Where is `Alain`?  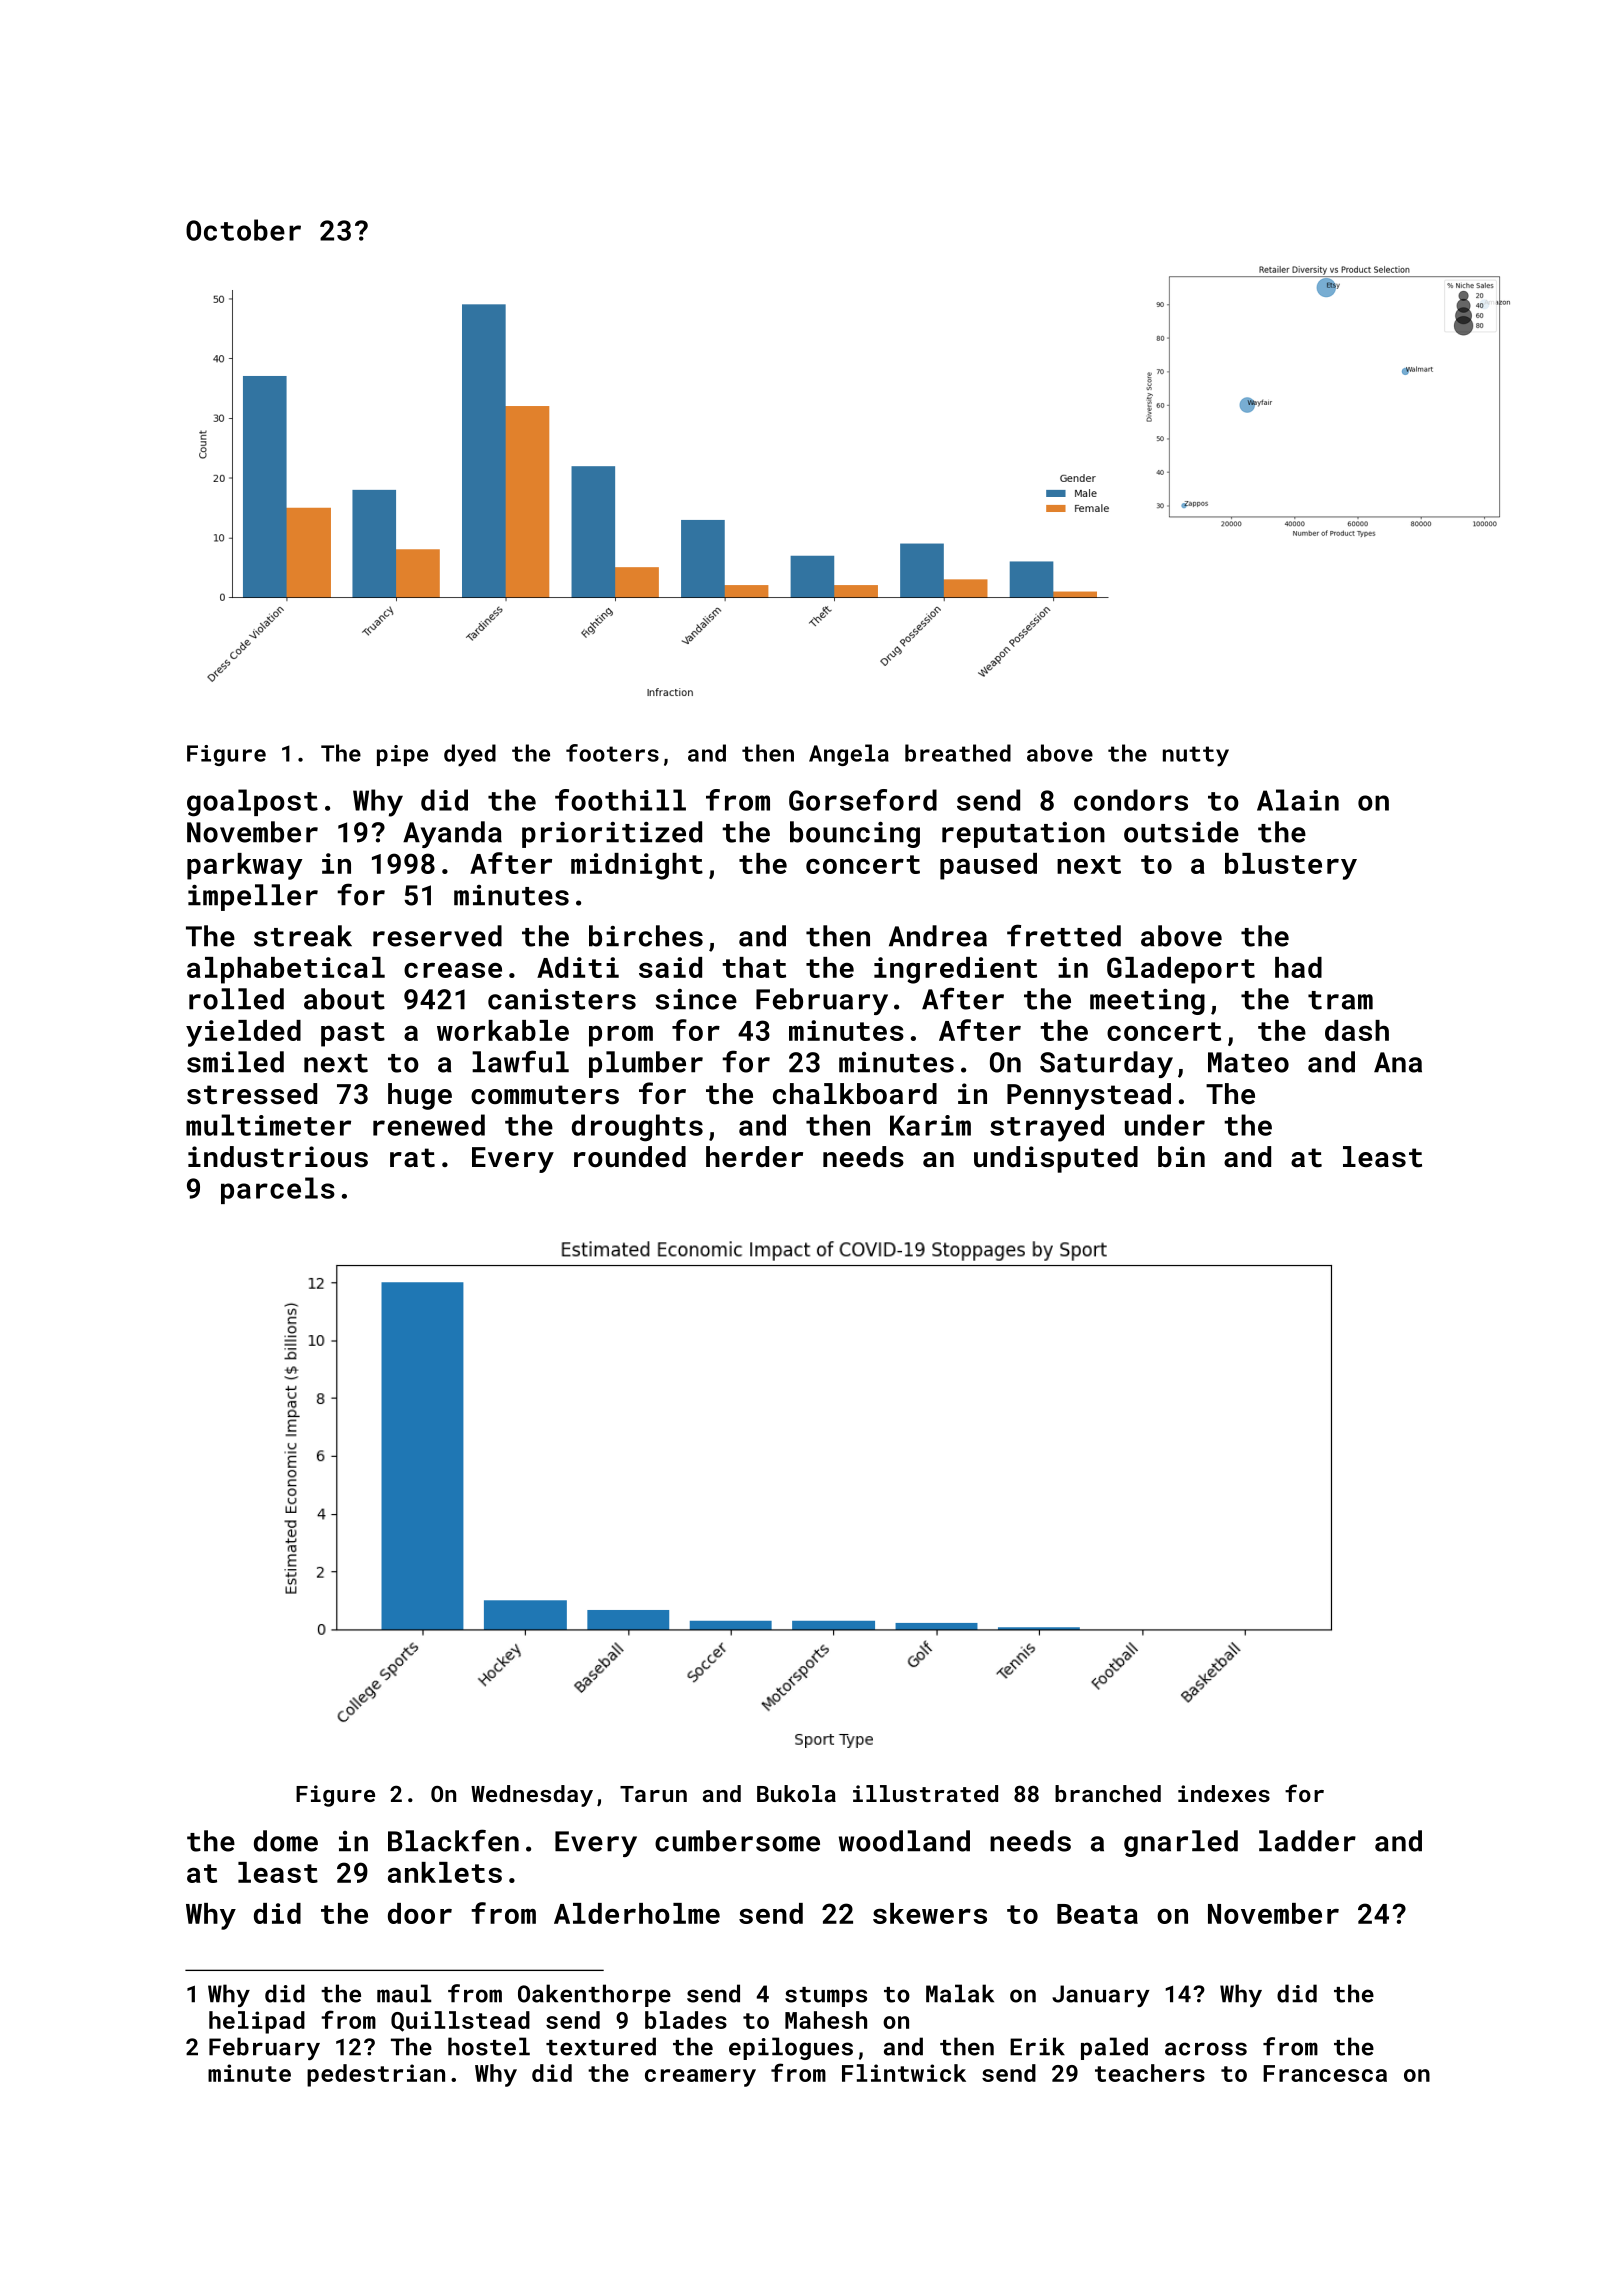
Alain is located at coordinates (1298, 800).
